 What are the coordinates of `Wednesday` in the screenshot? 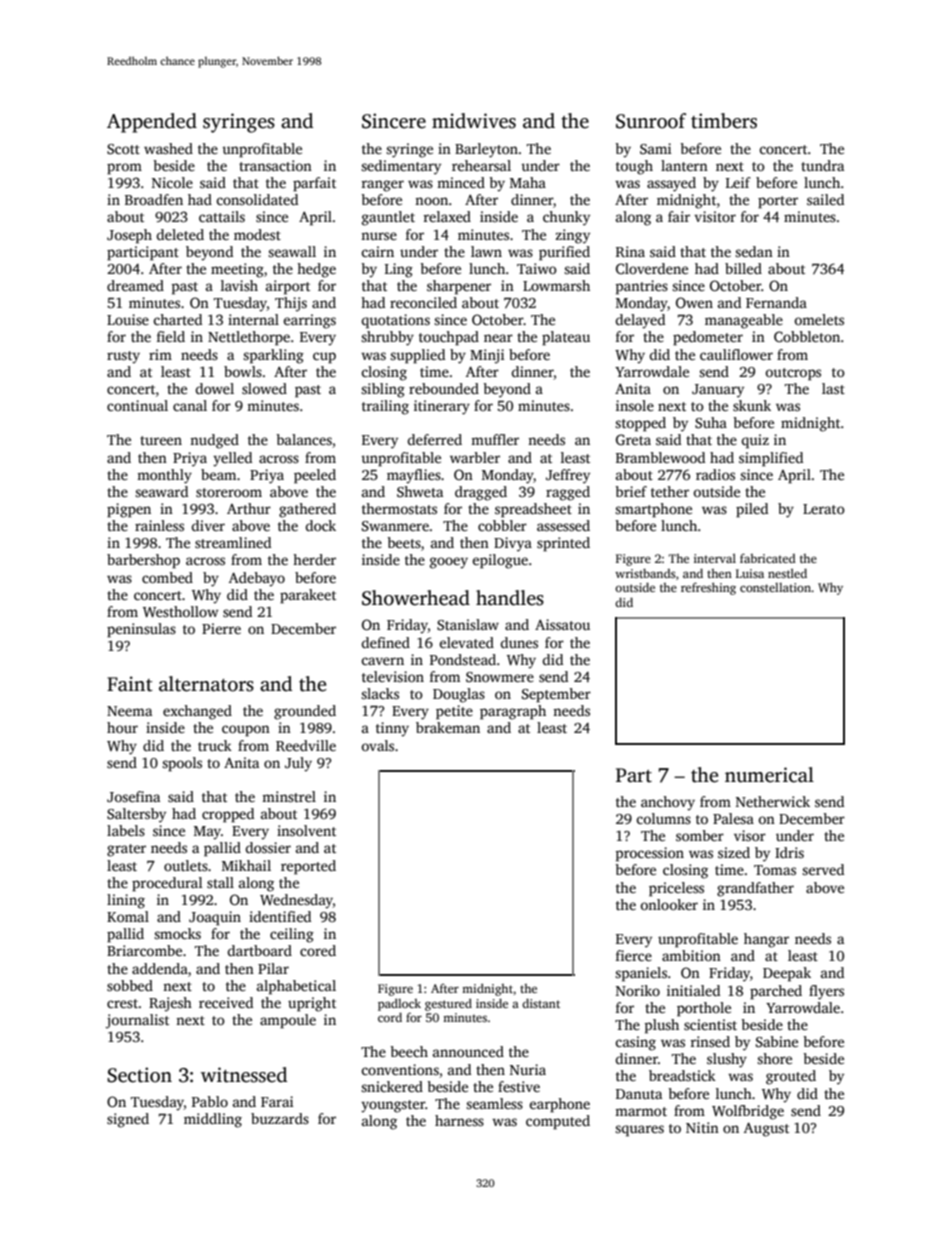 It's located at (296, 901).
